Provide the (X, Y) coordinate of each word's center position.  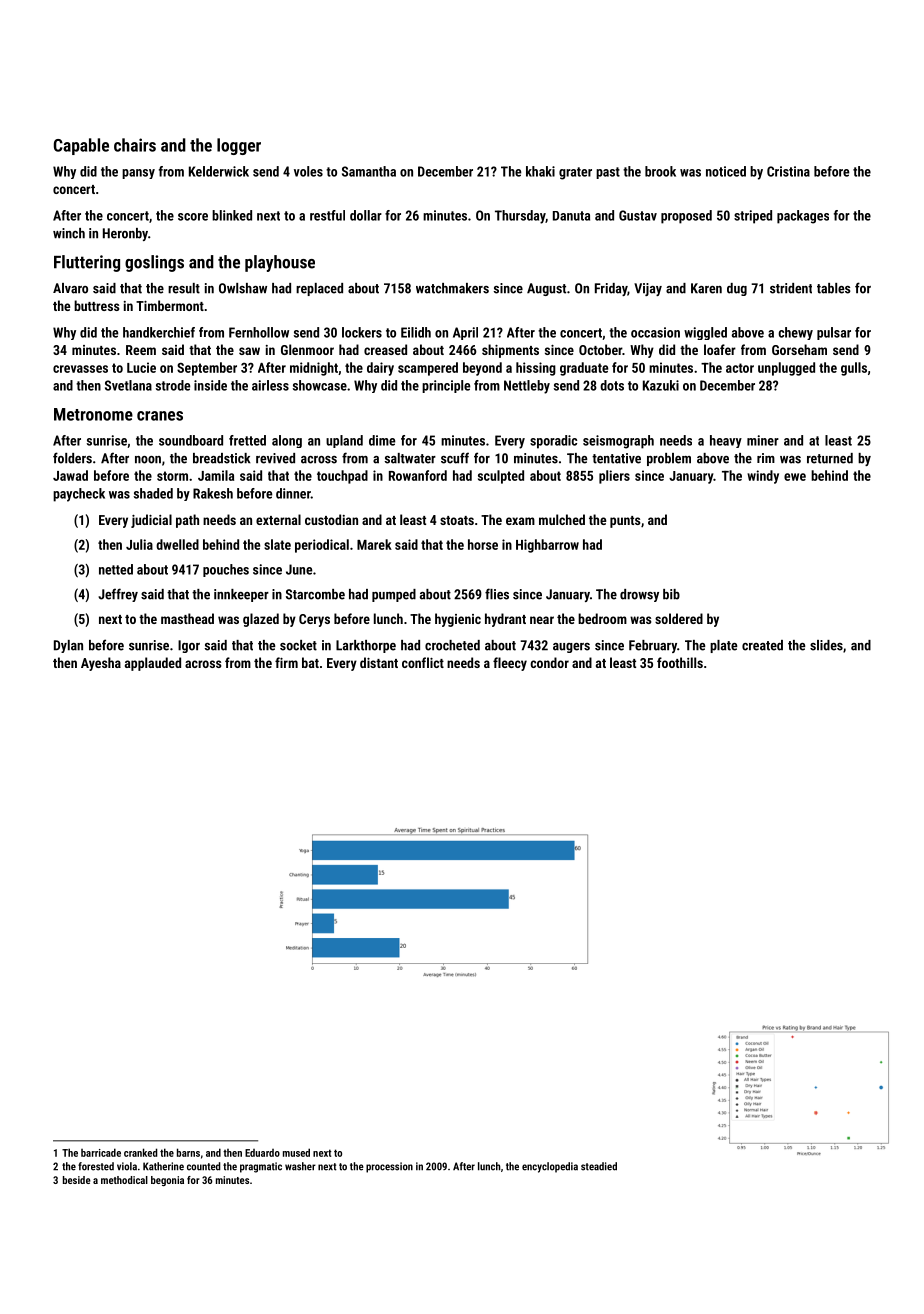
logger (239, 146)
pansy (138, 174)
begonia (167, 1181)
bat (310, 662)
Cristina (788, 171)
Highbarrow (547, 546)
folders (72, 458)
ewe (795, 477)
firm (286, 662)
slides (826, 645)
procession (389, 1167)
